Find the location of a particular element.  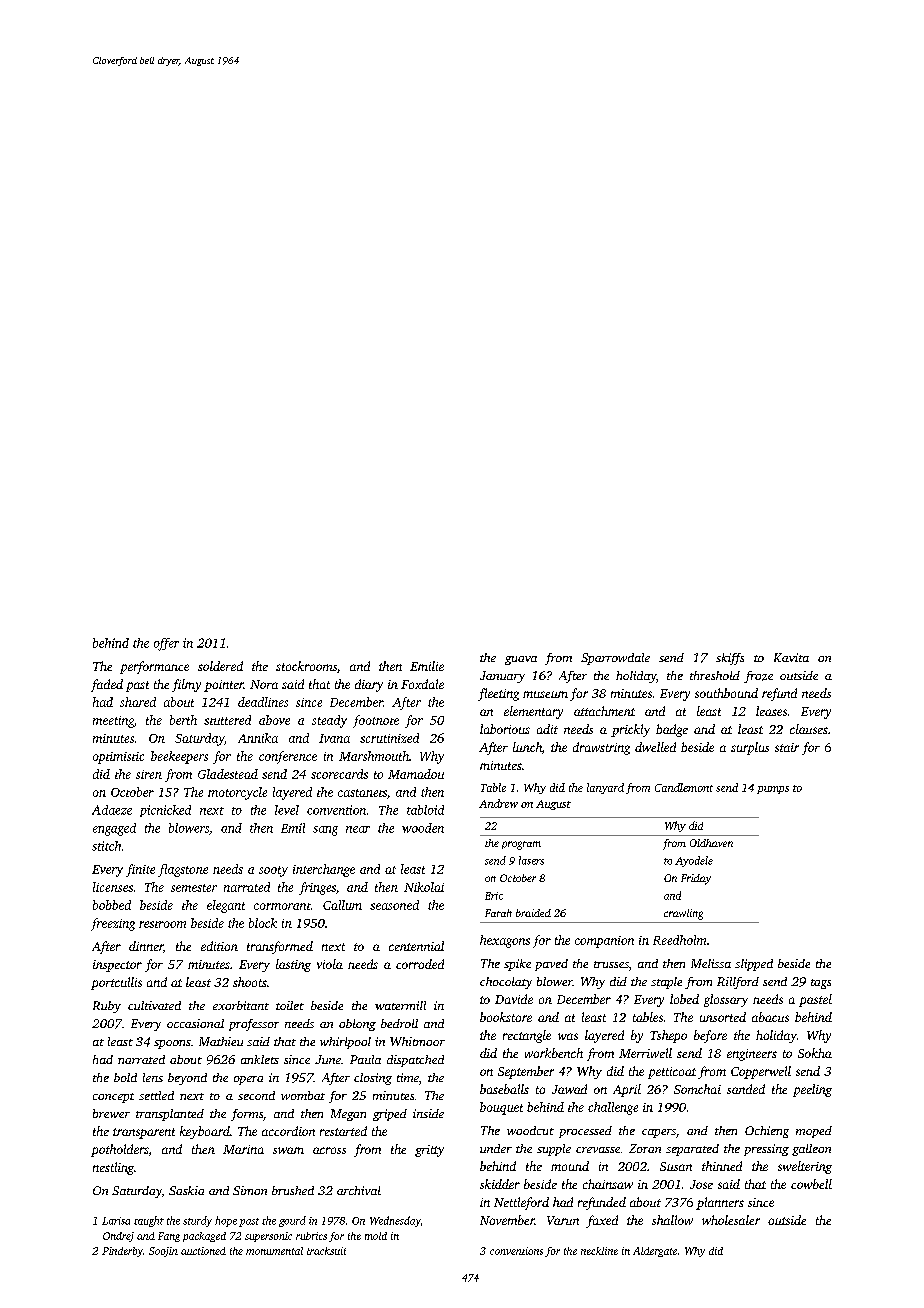

monumental is located at coordinates (274, 1251).
